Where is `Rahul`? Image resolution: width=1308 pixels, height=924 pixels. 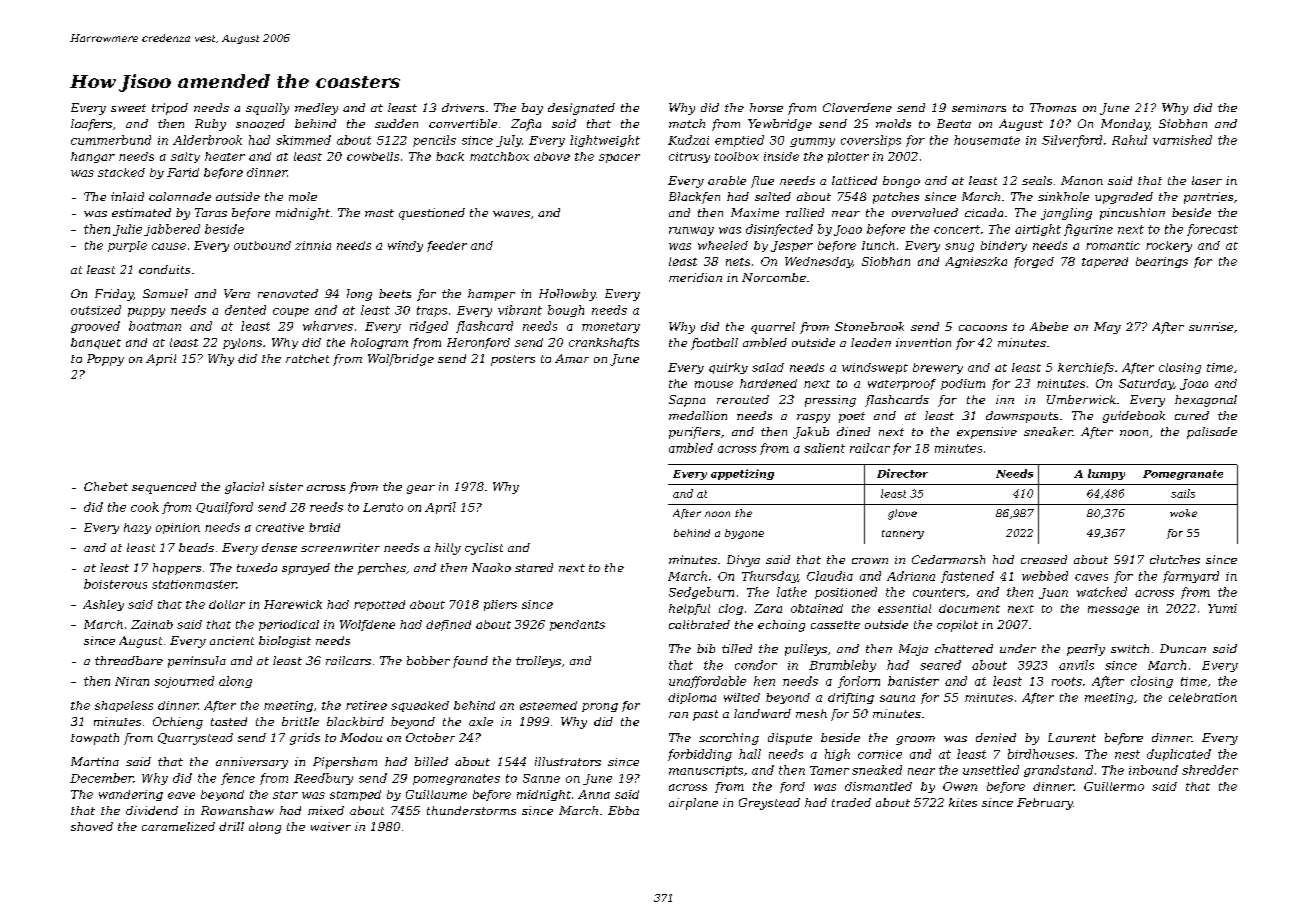 Rahul is located at coordinates (1129, 140).
